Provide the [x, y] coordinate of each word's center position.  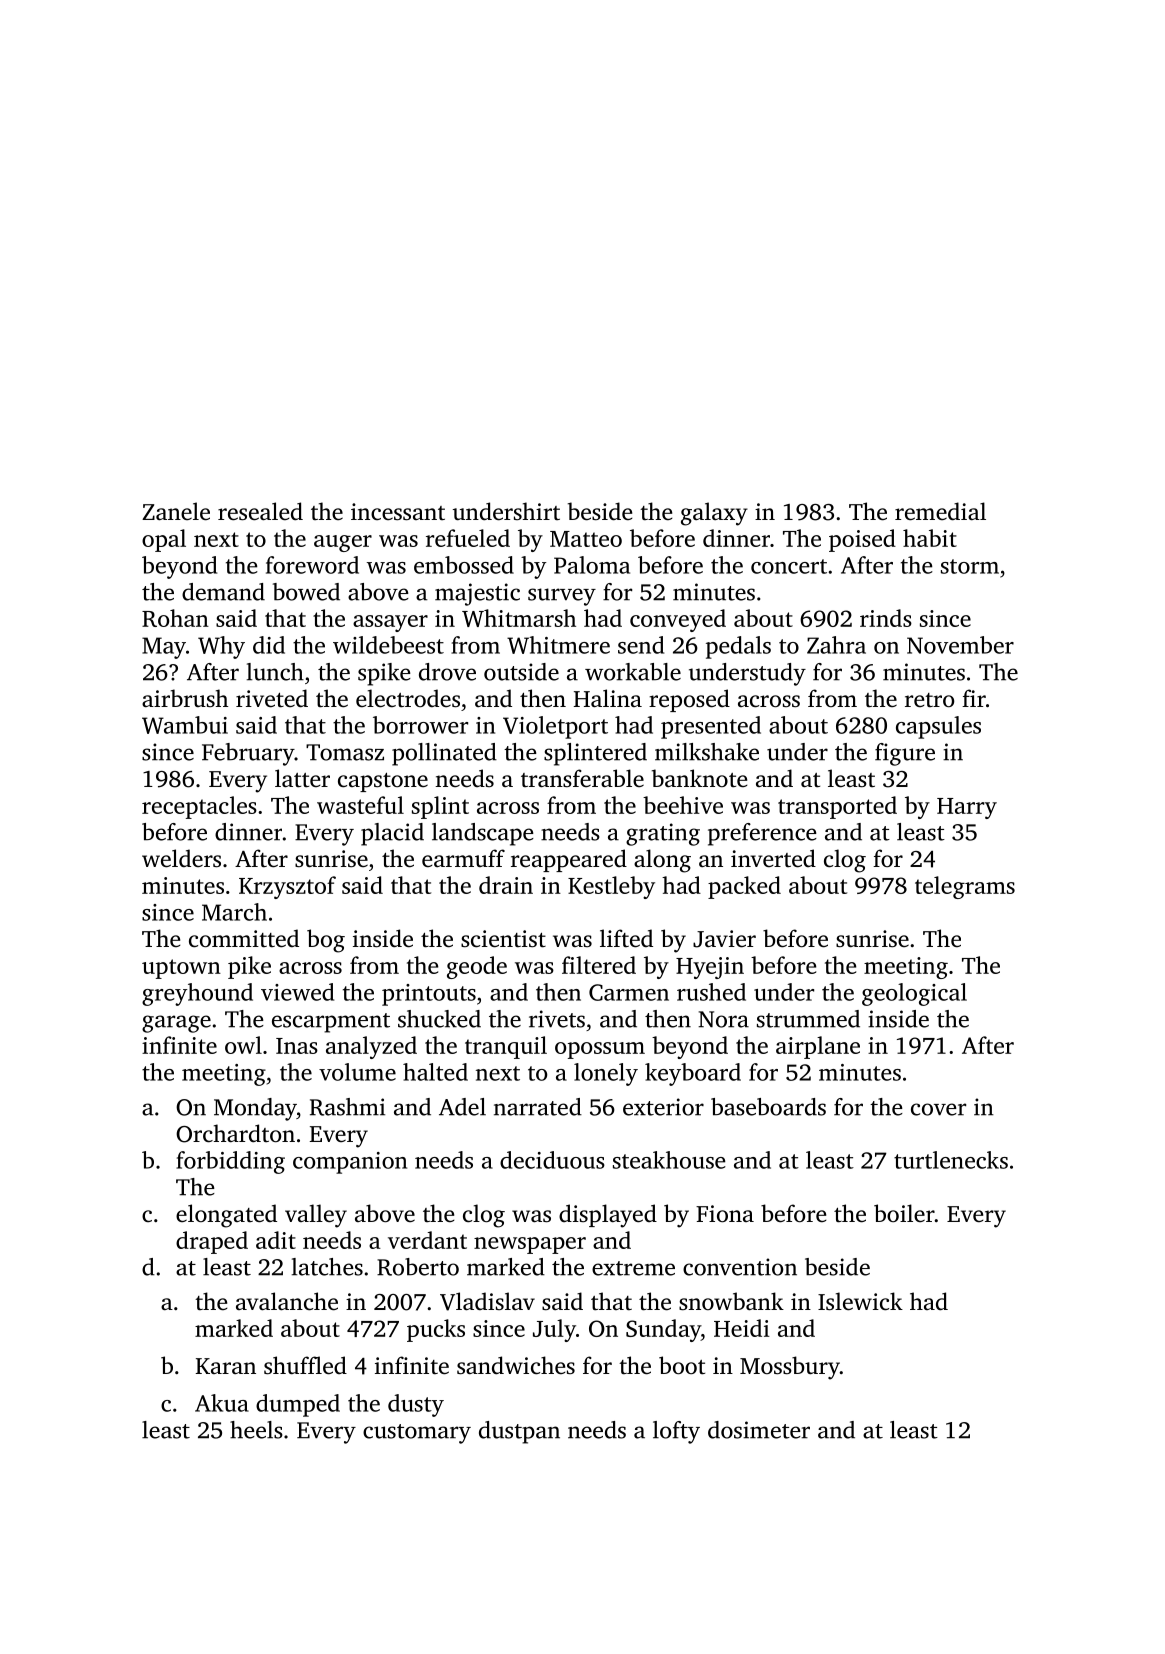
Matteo [586, 539]
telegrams [965, 887]
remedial [940, 511]
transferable [582, 778]
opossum [600, 1050]
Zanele [176, 511]
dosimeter [759, 1430]
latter [302, 778]
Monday [255, 1109]
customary [417, 1434]
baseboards [768, 1107]
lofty [676, 1432]
